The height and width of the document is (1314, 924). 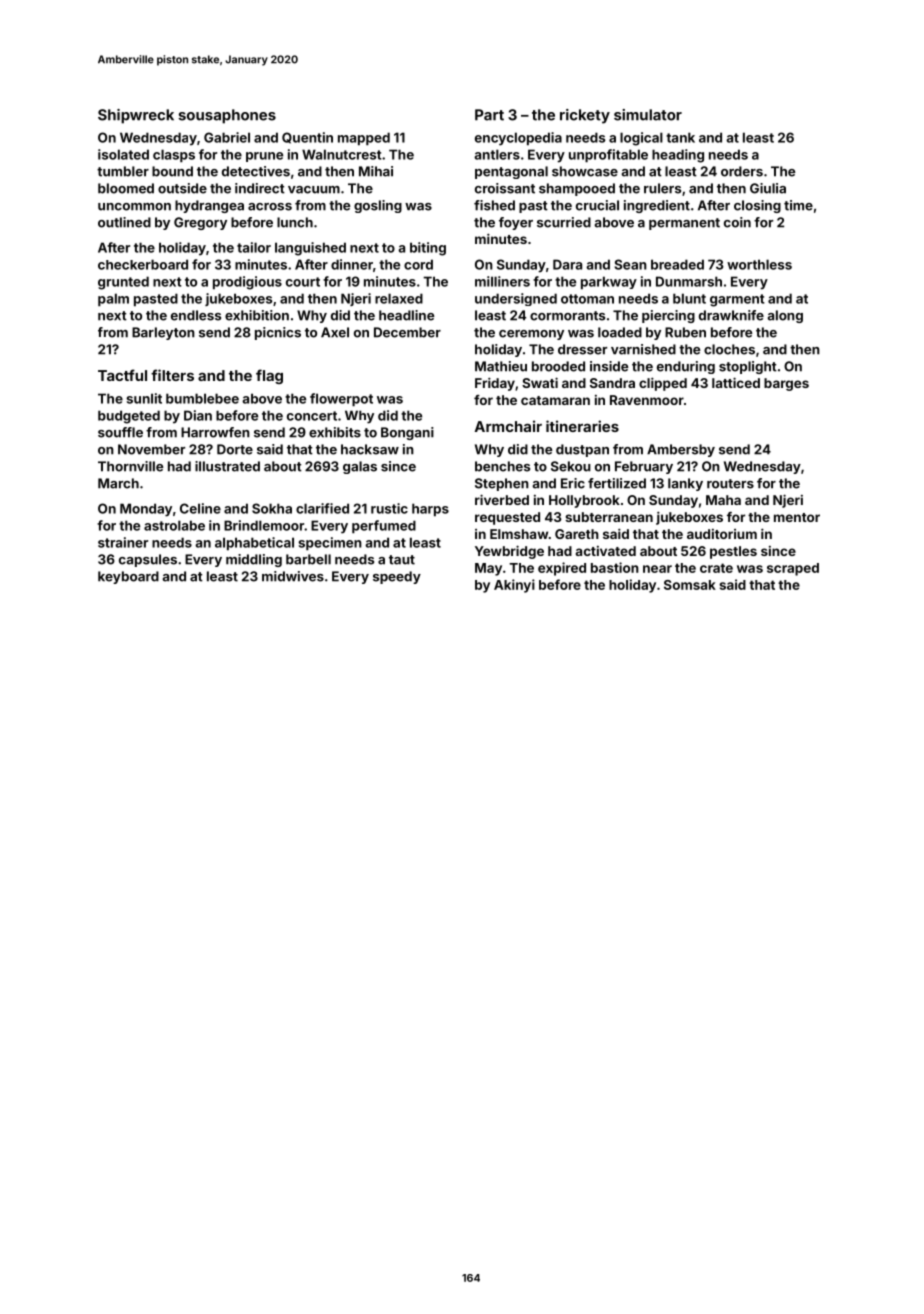 What do you see at coordinates (335, 432) in the document?
I see `exhibits` at bounding box center [335, 432].
